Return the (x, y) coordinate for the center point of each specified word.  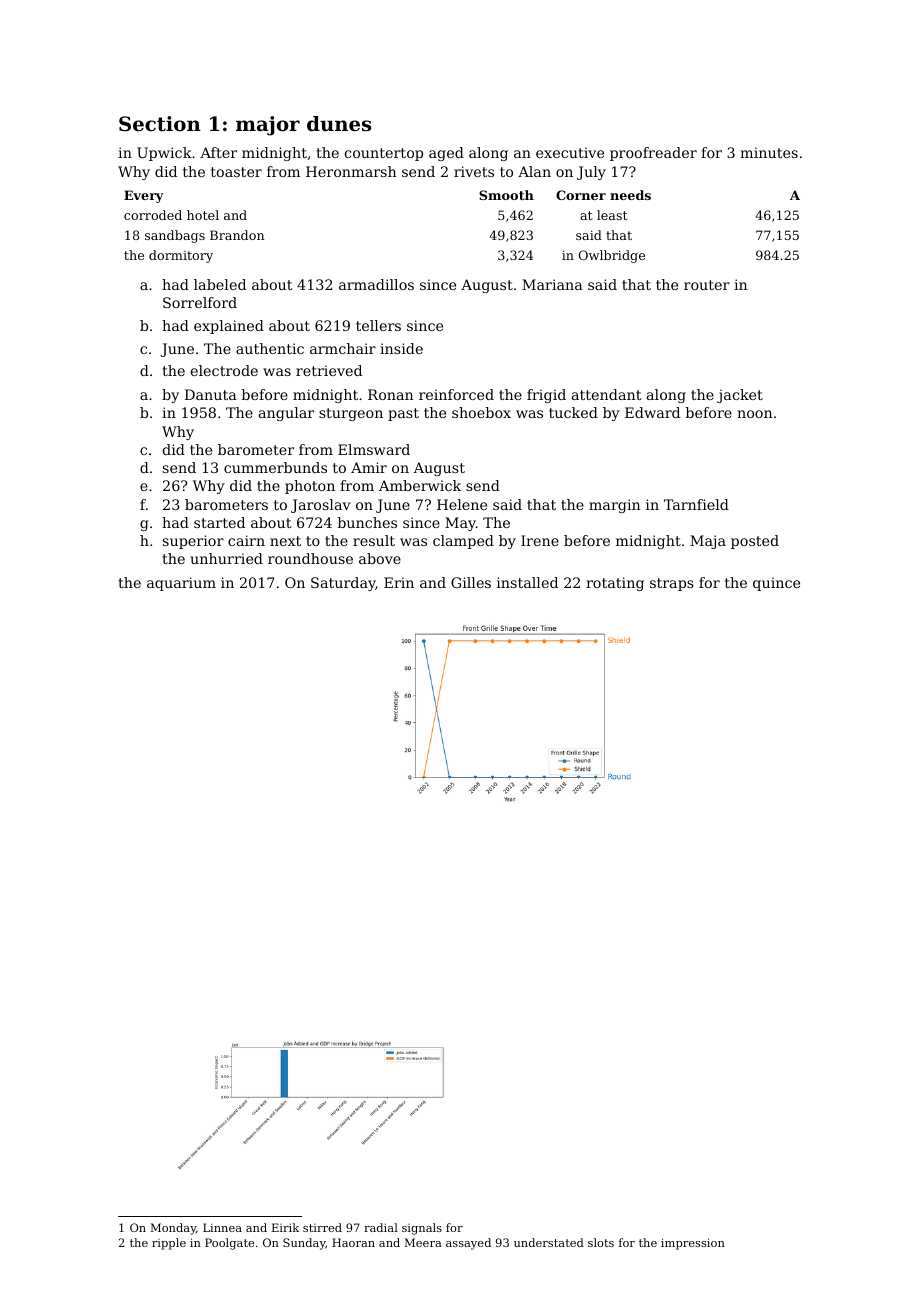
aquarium (181, 584)
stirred (322, 1227)
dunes (339, 124)
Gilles (471, 582)
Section (160, 124)
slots (601, 1242)
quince (776, 584)
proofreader (653, 154)
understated (549, 1242)
